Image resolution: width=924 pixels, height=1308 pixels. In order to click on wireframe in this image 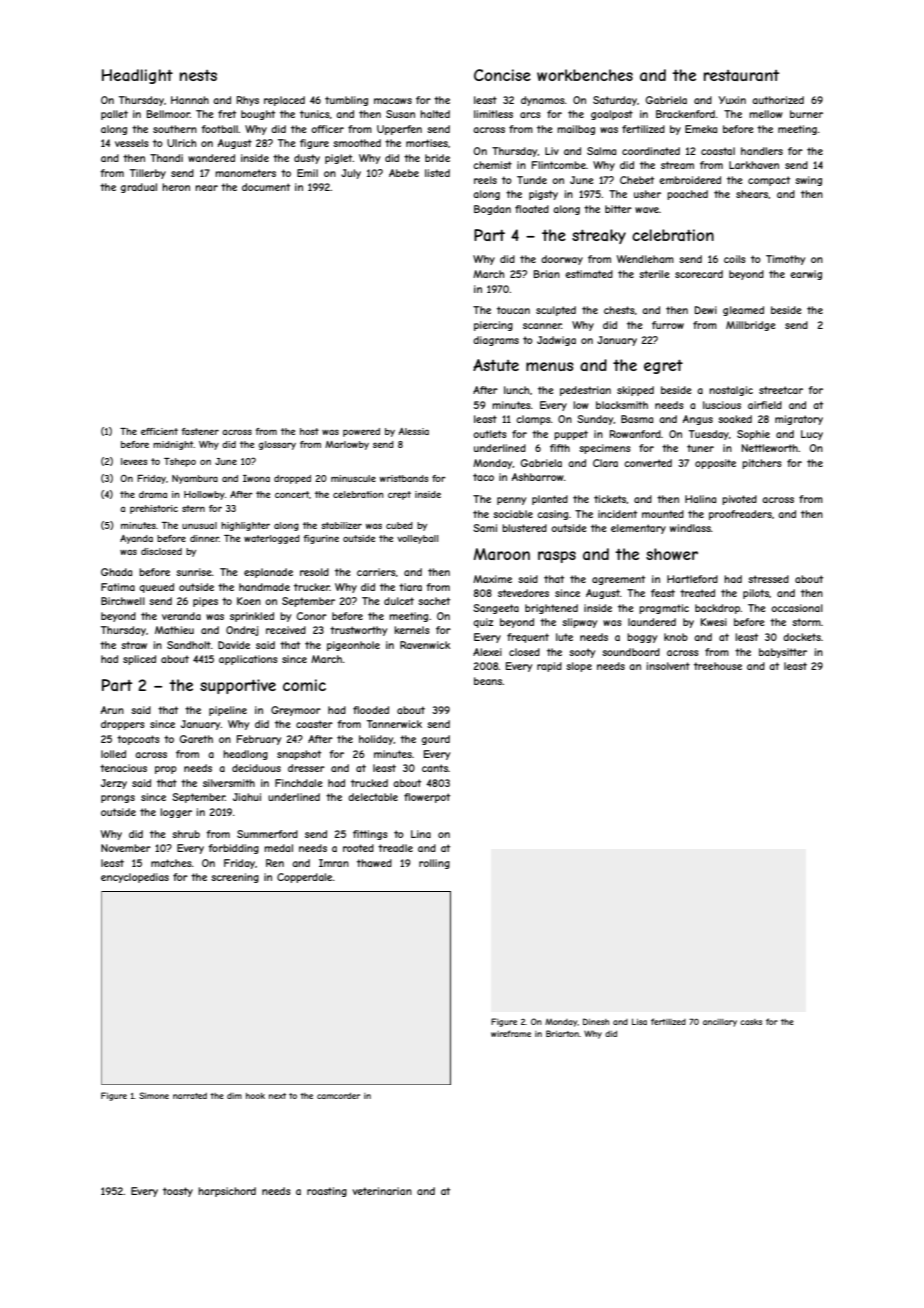, I will do `click(511, 1033)`.
